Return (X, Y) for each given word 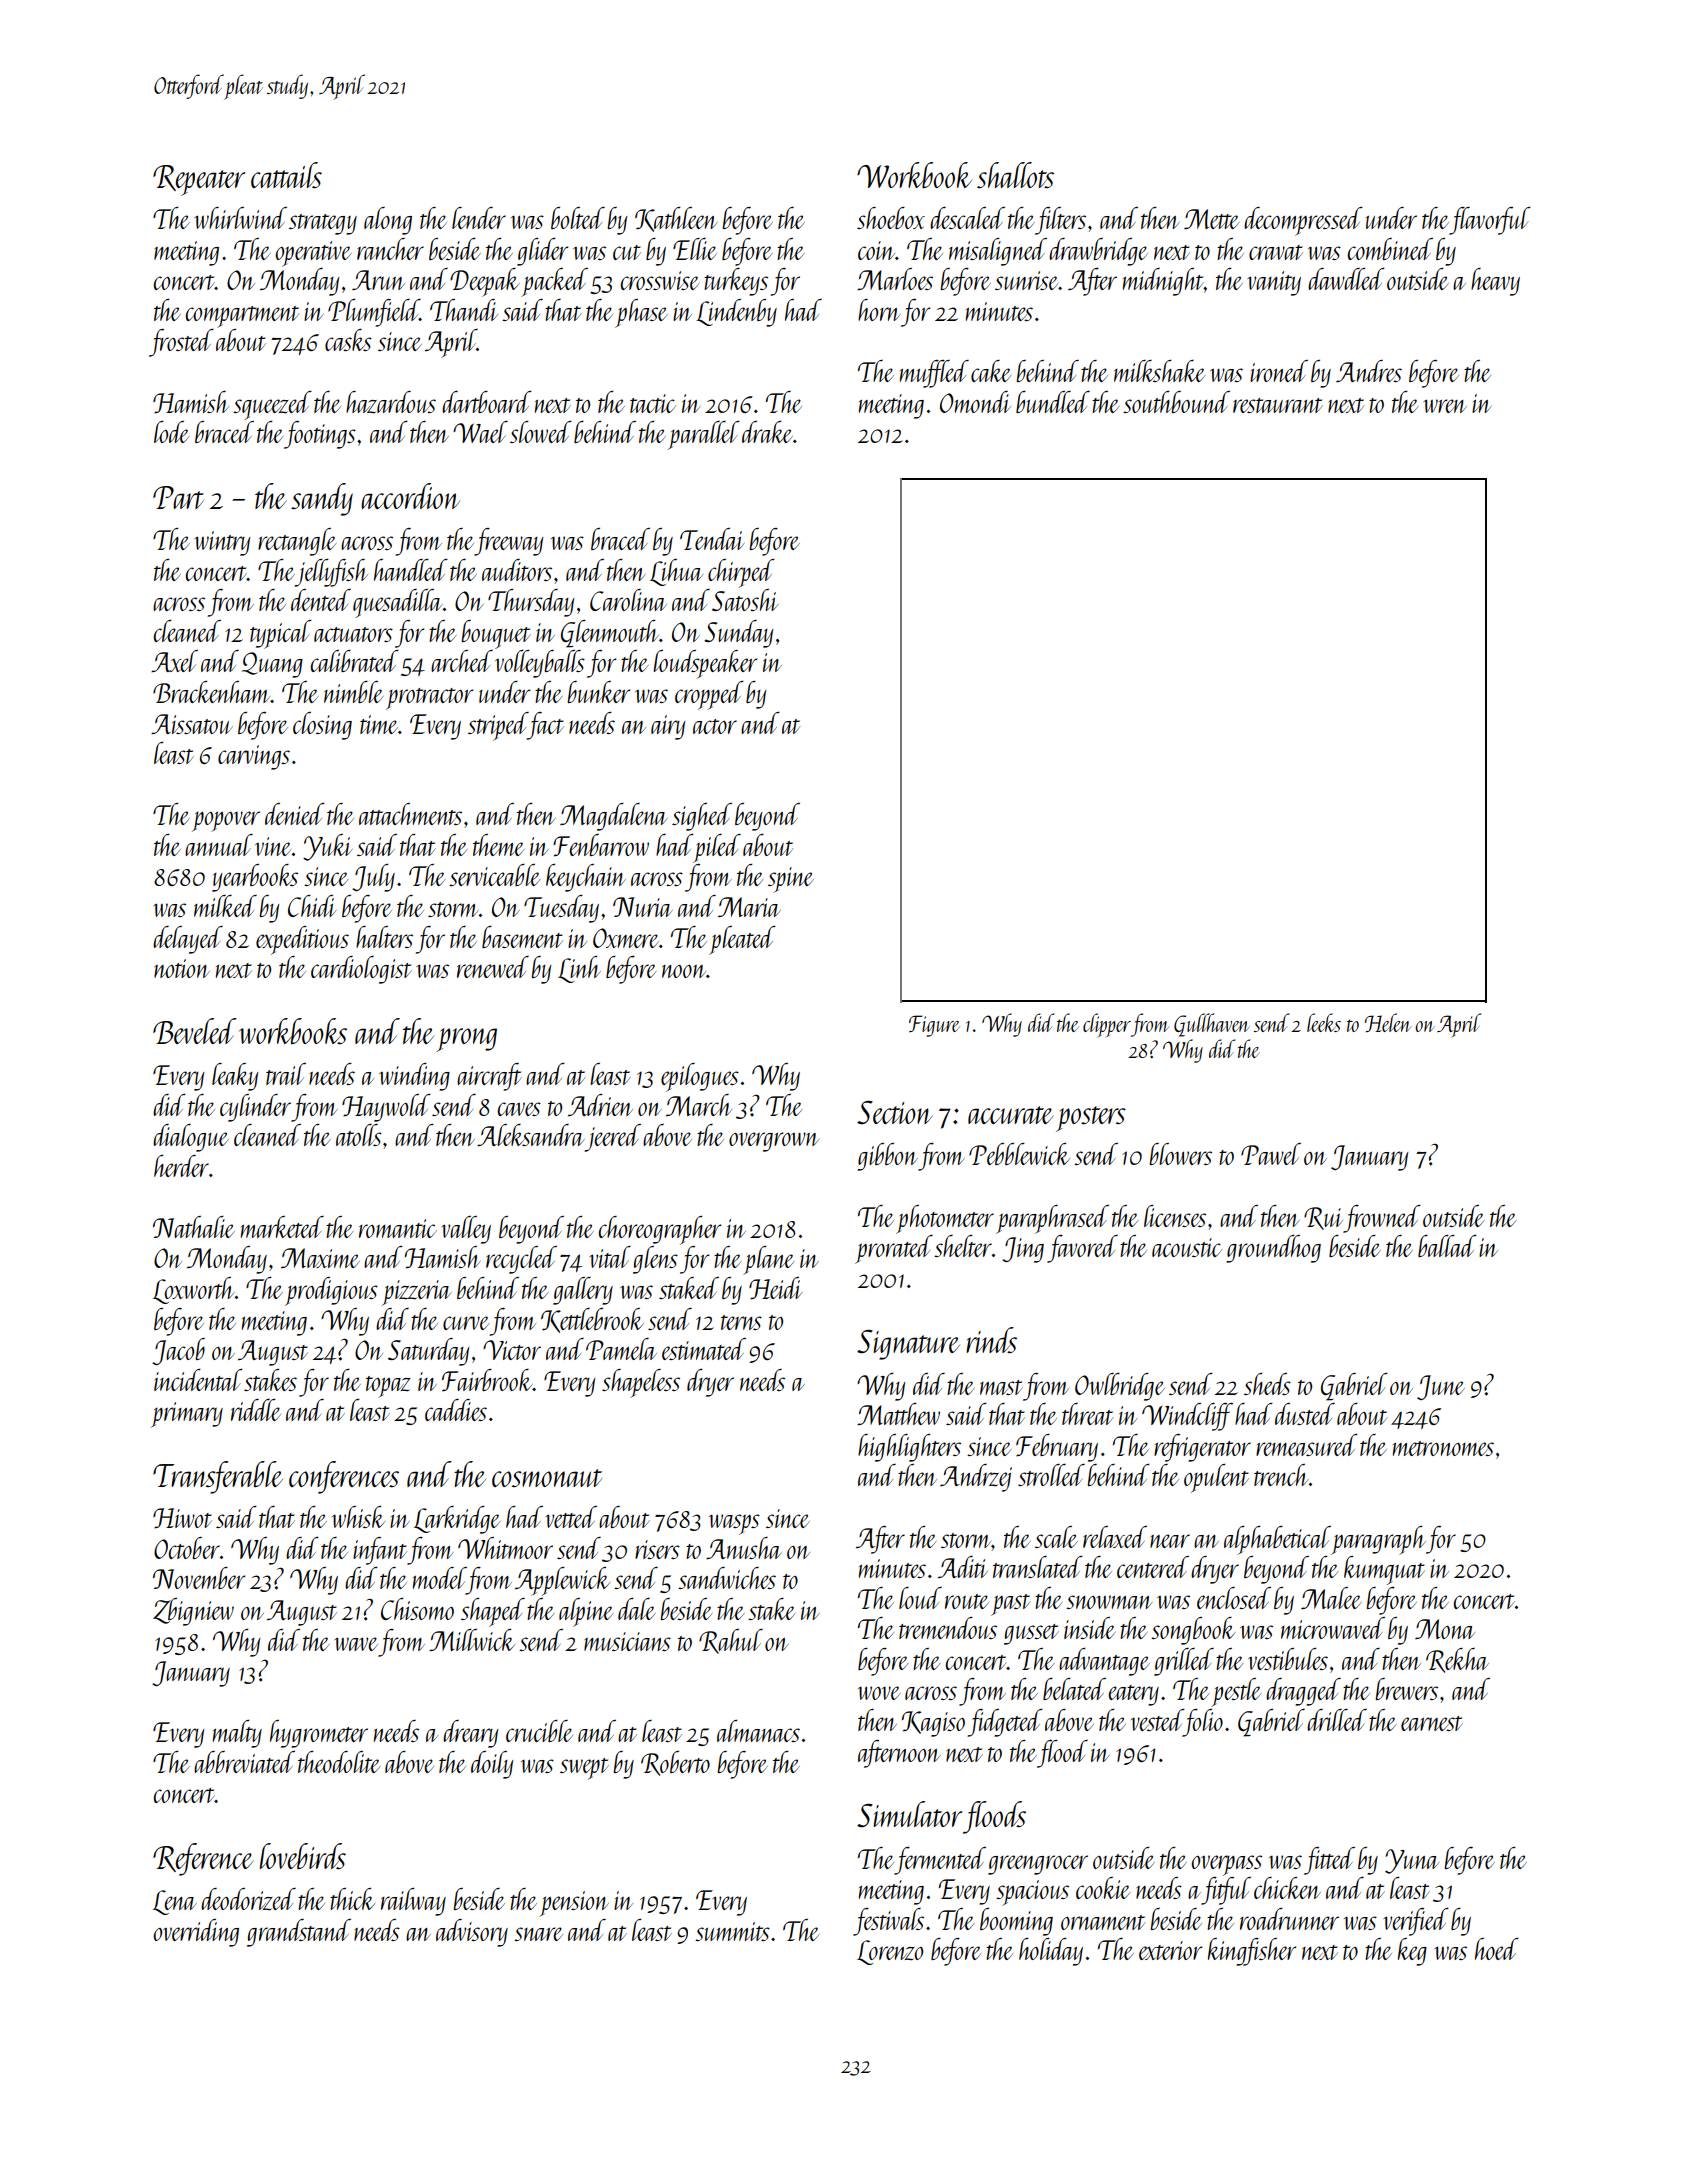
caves (519, 1109)
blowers (1180, 1154)
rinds (991, 1340)
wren (1445, 406)
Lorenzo (890, 1952)
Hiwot (182, 1518)
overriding (196, 1933)
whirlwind (240, 218)
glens (655, 1260)
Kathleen (676, 219)
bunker (598, 692)
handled (411, 570)
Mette (1211, 219)
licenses (1175, 1216)
